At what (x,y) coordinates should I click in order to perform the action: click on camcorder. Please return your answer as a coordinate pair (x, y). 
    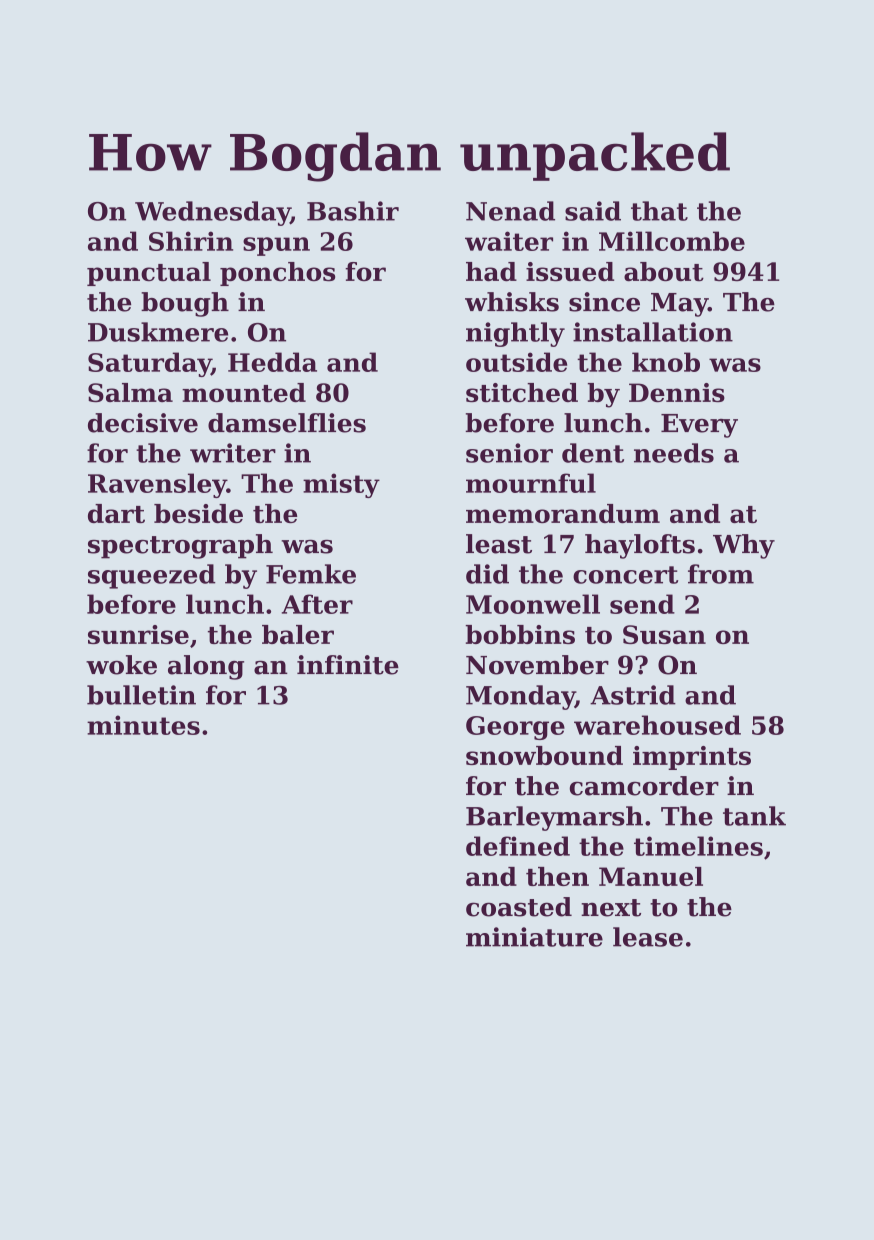
    Looking at the image, I should click on (644, 786).
